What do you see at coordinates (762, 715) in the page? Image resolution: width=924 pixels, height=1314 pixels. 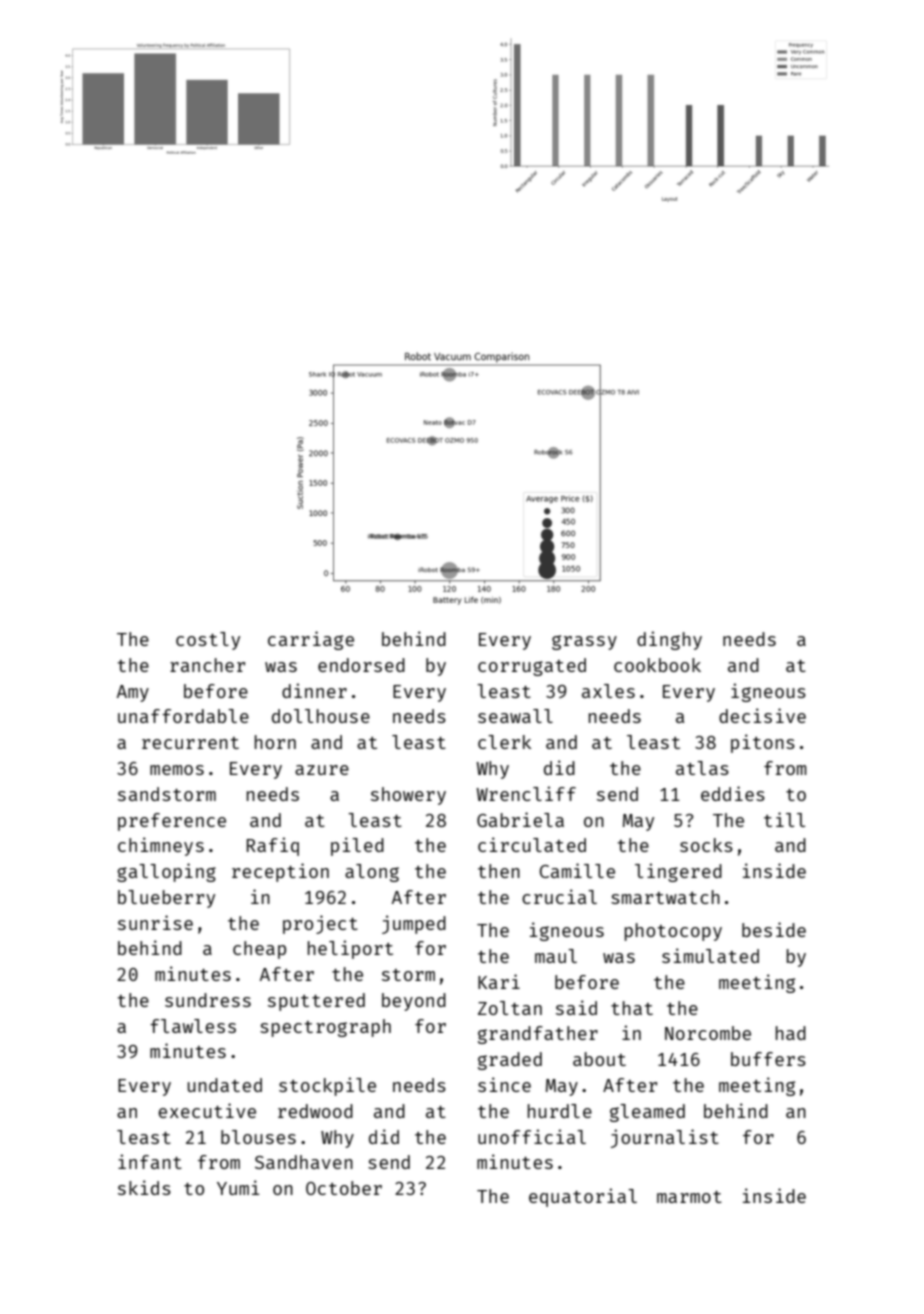 I see `decisive` at bounding box center [762, 715].
